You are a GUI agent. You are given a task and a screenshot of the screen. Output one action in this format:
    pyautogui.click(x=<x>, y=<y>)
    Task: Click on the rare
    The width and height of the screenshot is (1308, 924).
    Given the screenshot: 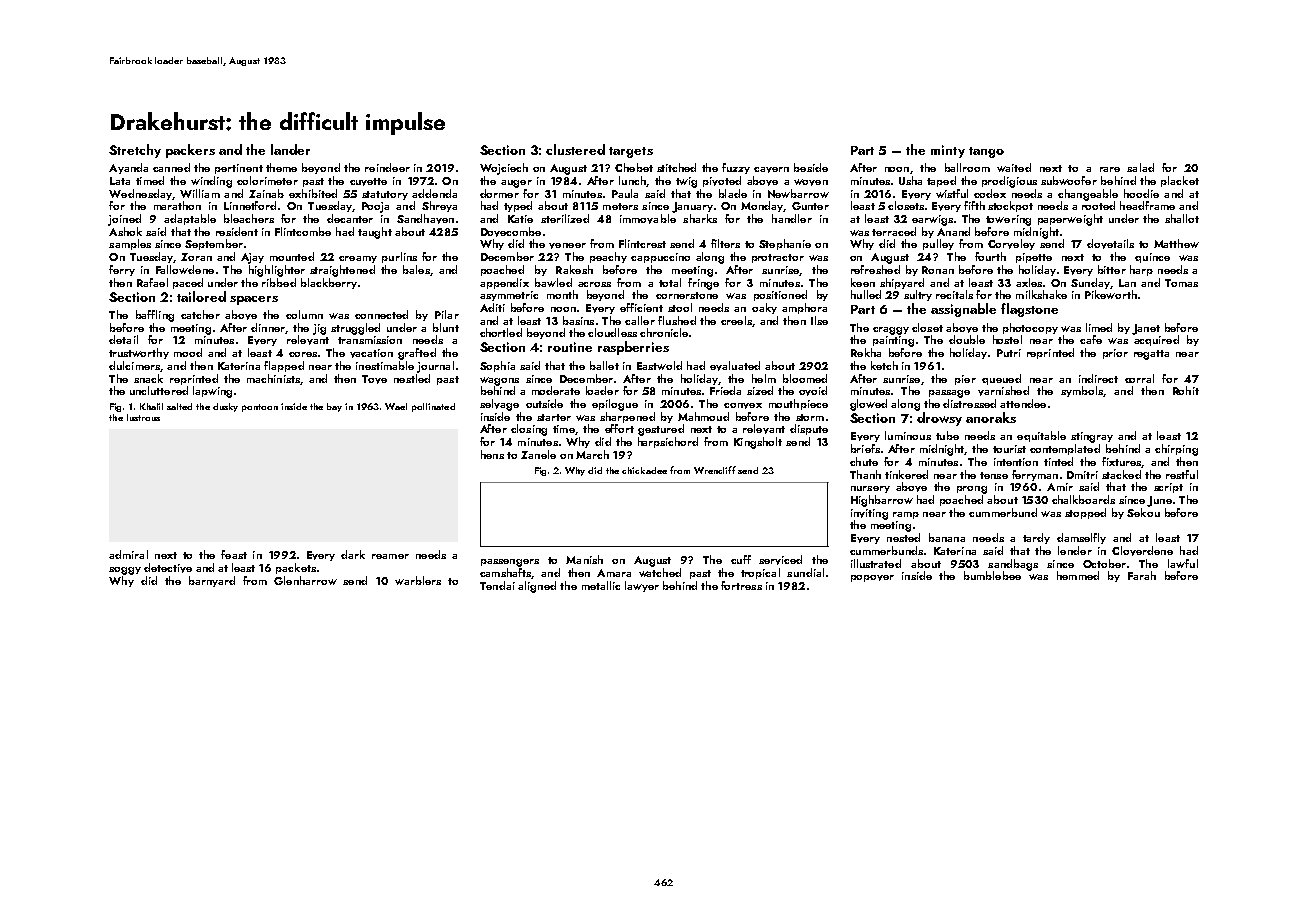 What is the action you would take?
    pyautogui.click(x=1110, y=169)
